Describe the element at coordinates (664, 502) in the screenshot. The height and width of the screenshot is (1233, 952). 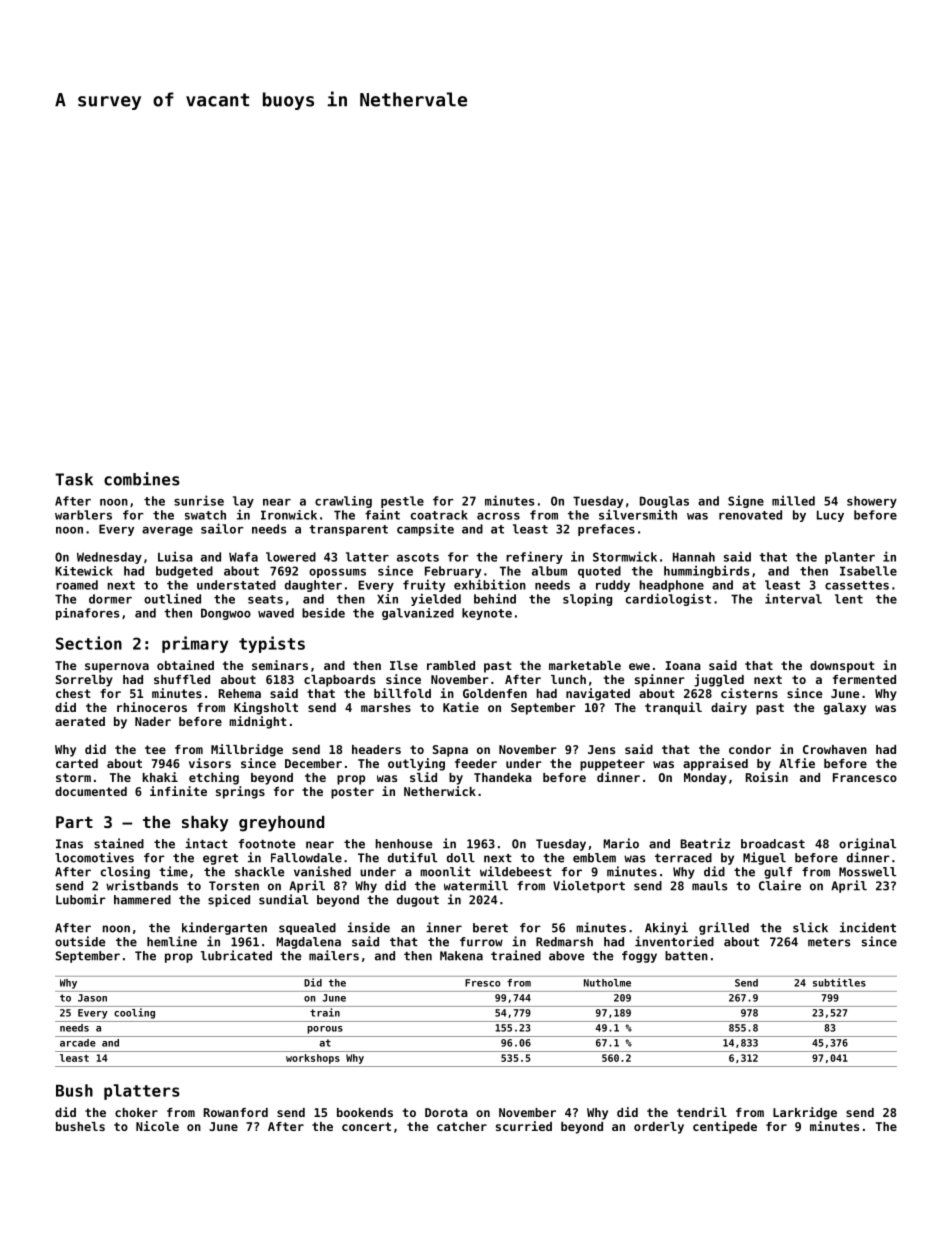
I see `Douglas` at that location.
